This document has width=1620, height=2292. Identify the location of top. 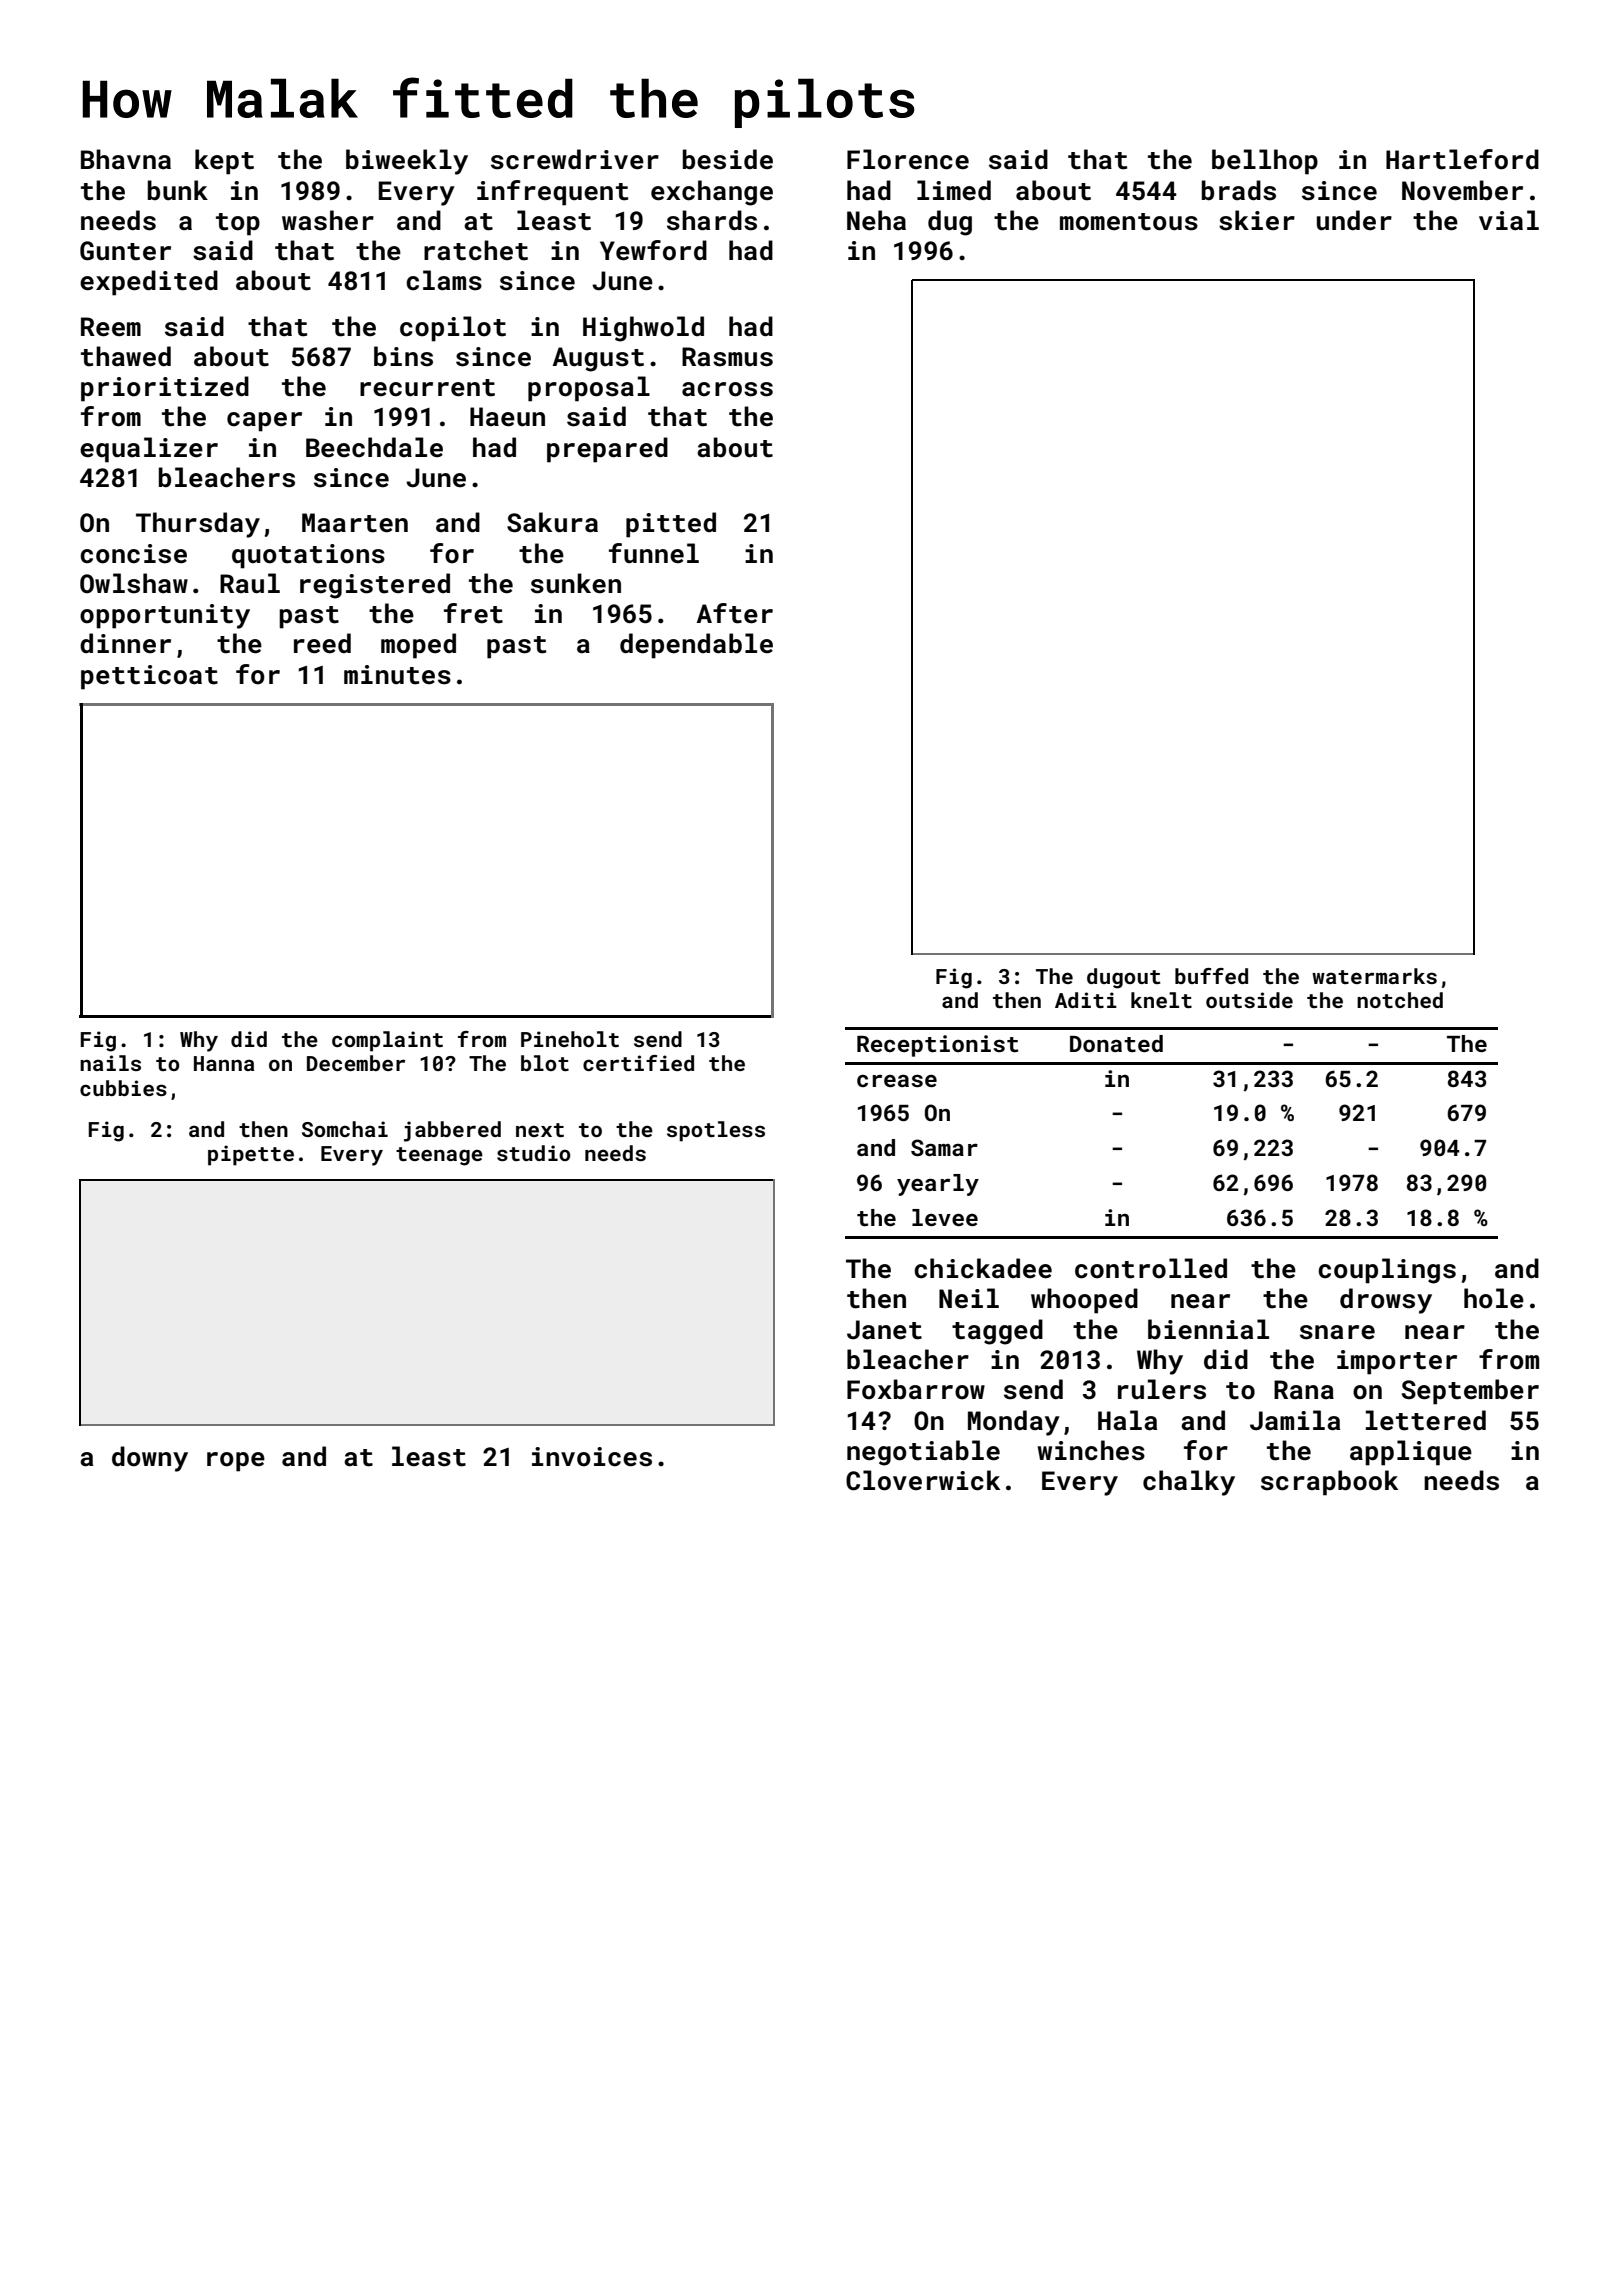
(238, 224).
